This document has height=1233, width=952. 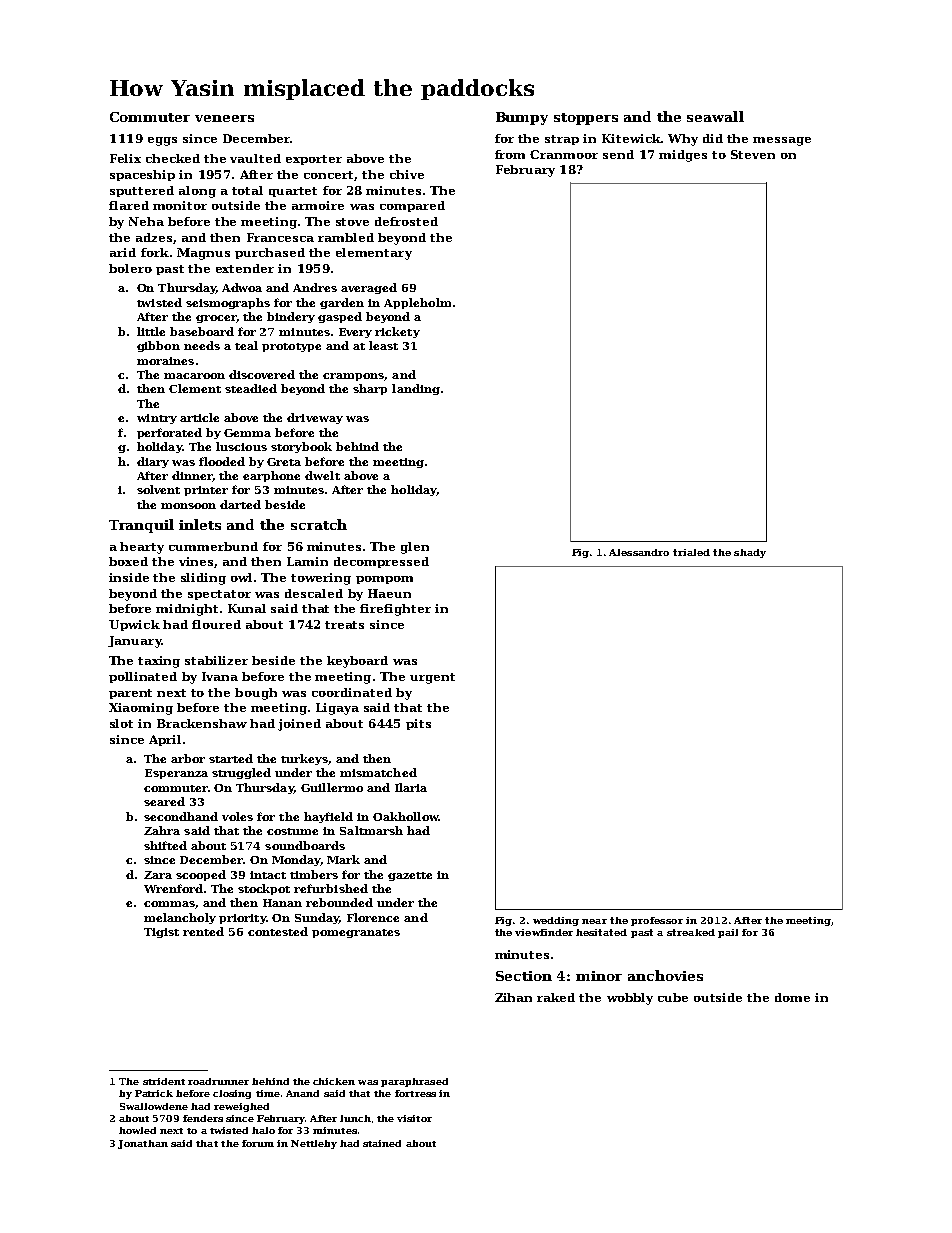 What do you see at coordinates (255, 158) in the document?
I see `vaulted` at bounding box center [255, 158].
